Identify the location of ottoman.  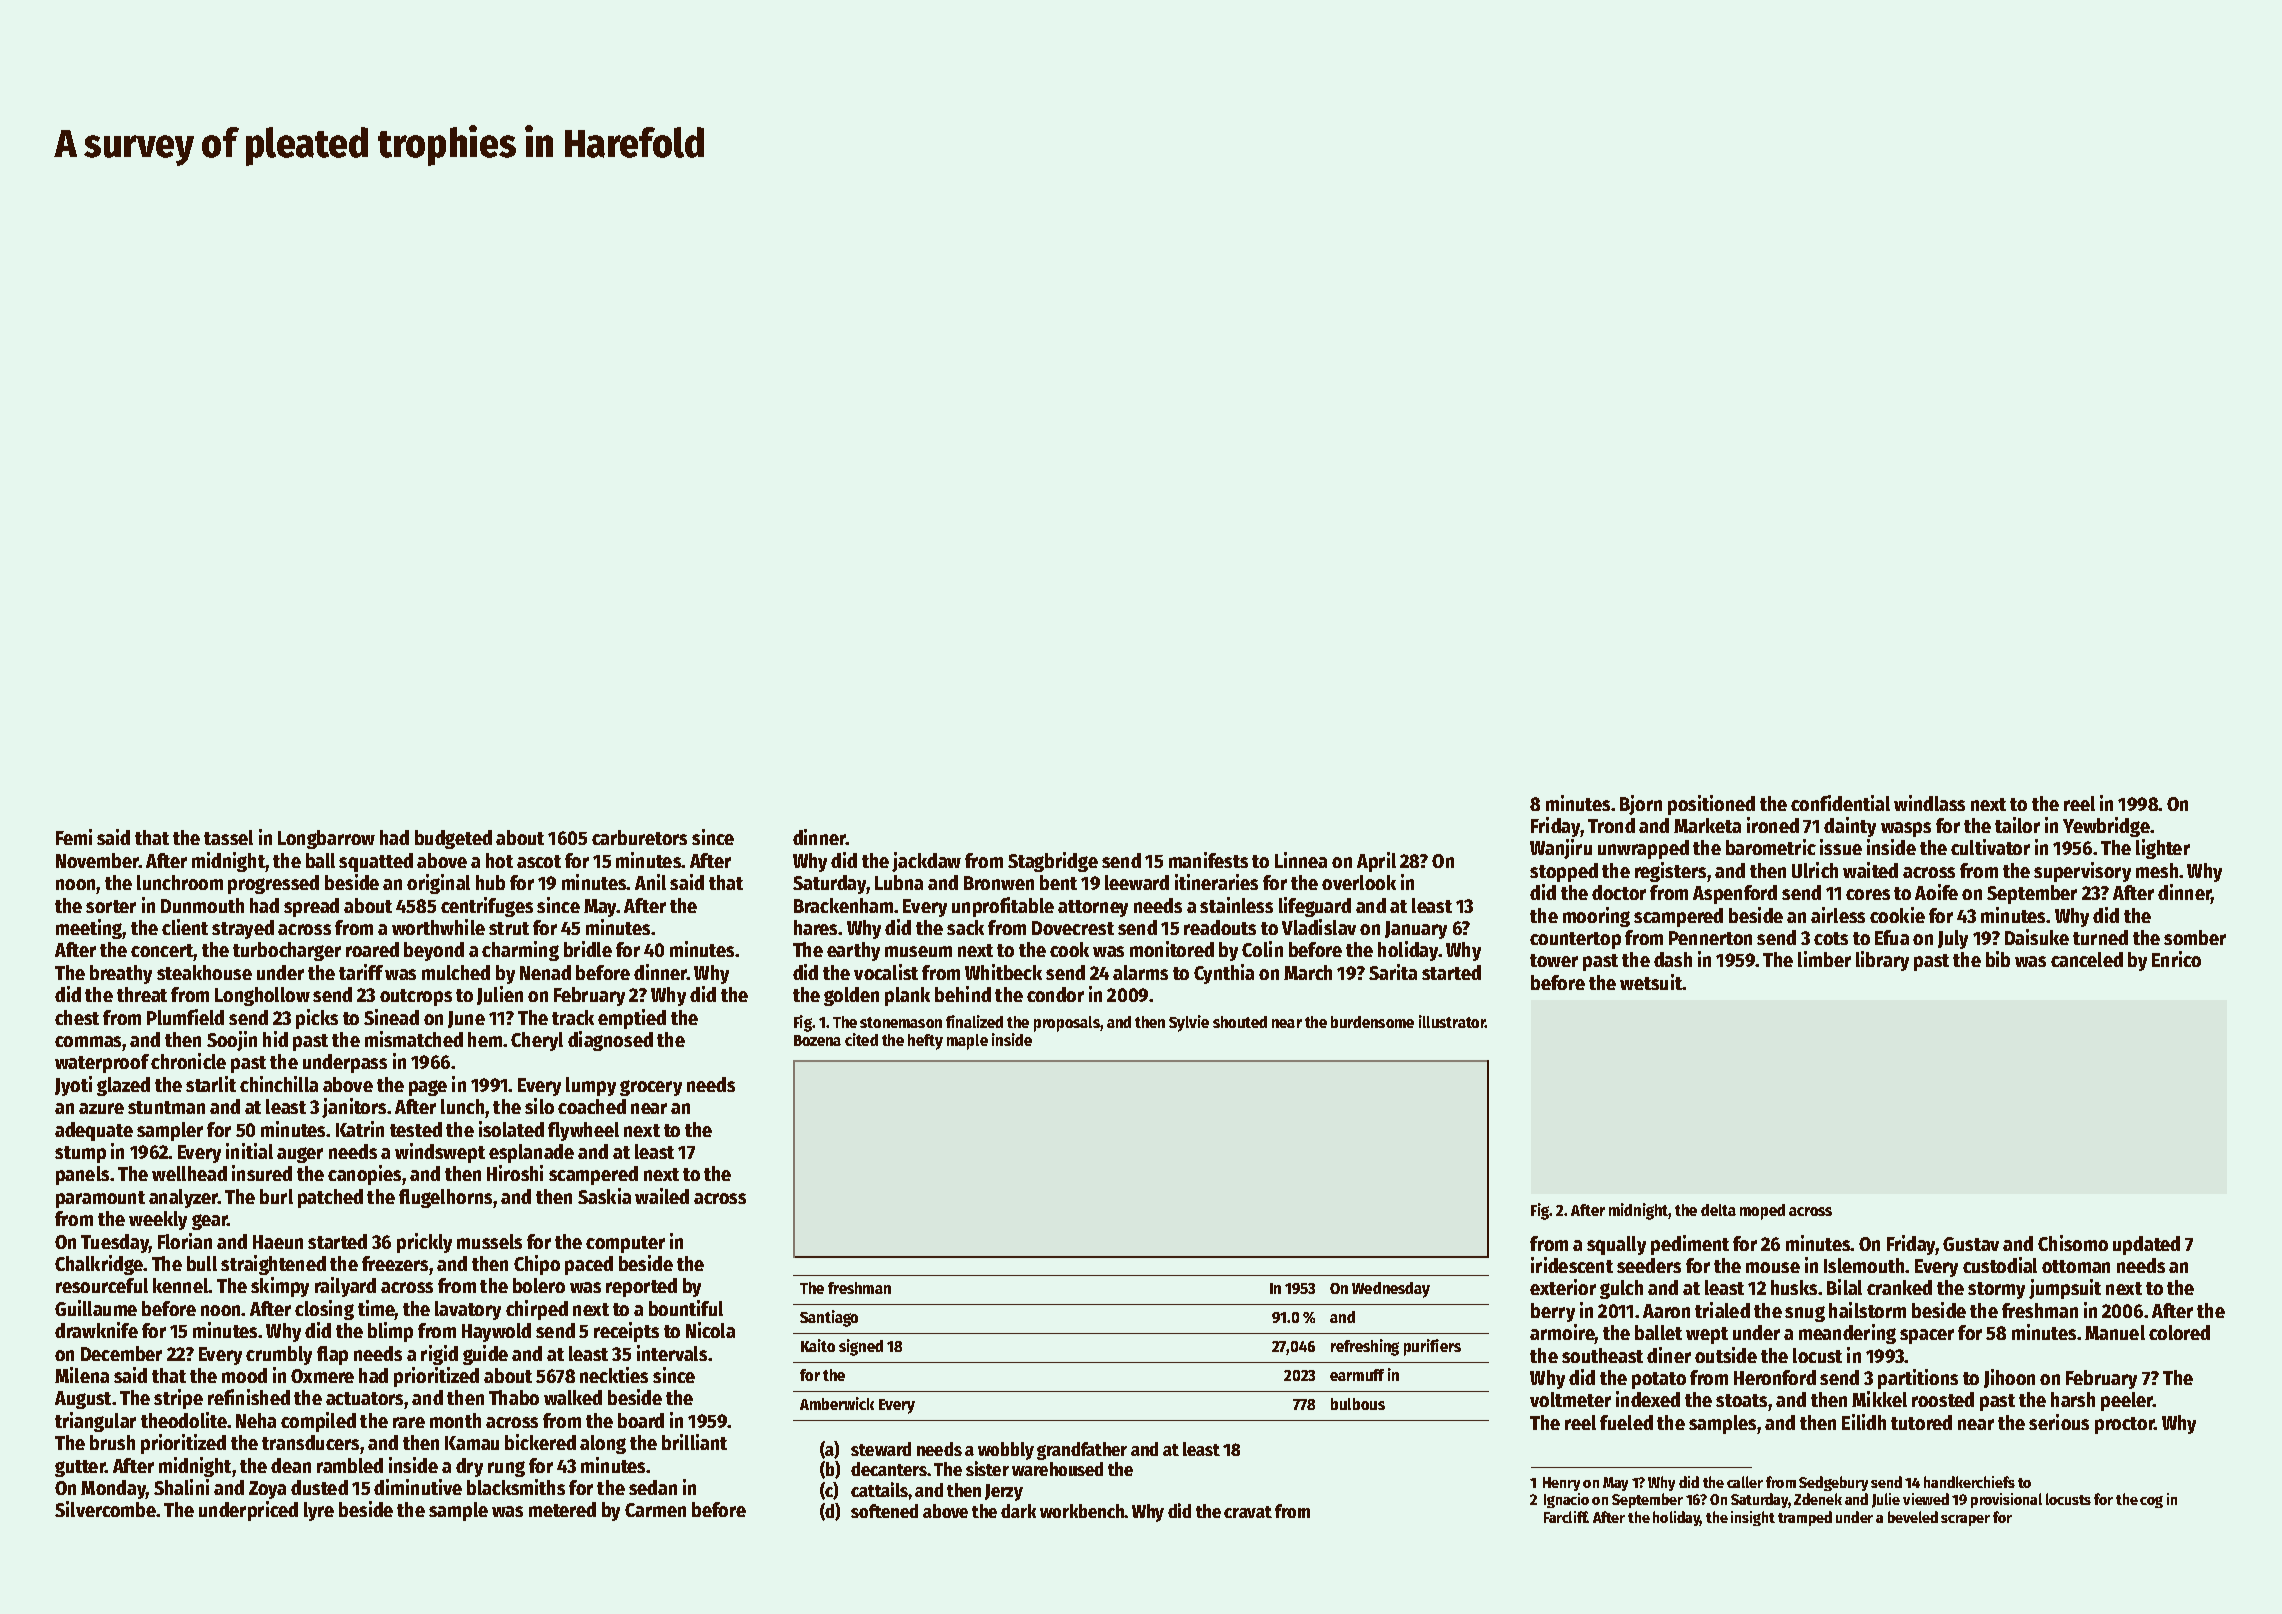
(2076, 1266).
